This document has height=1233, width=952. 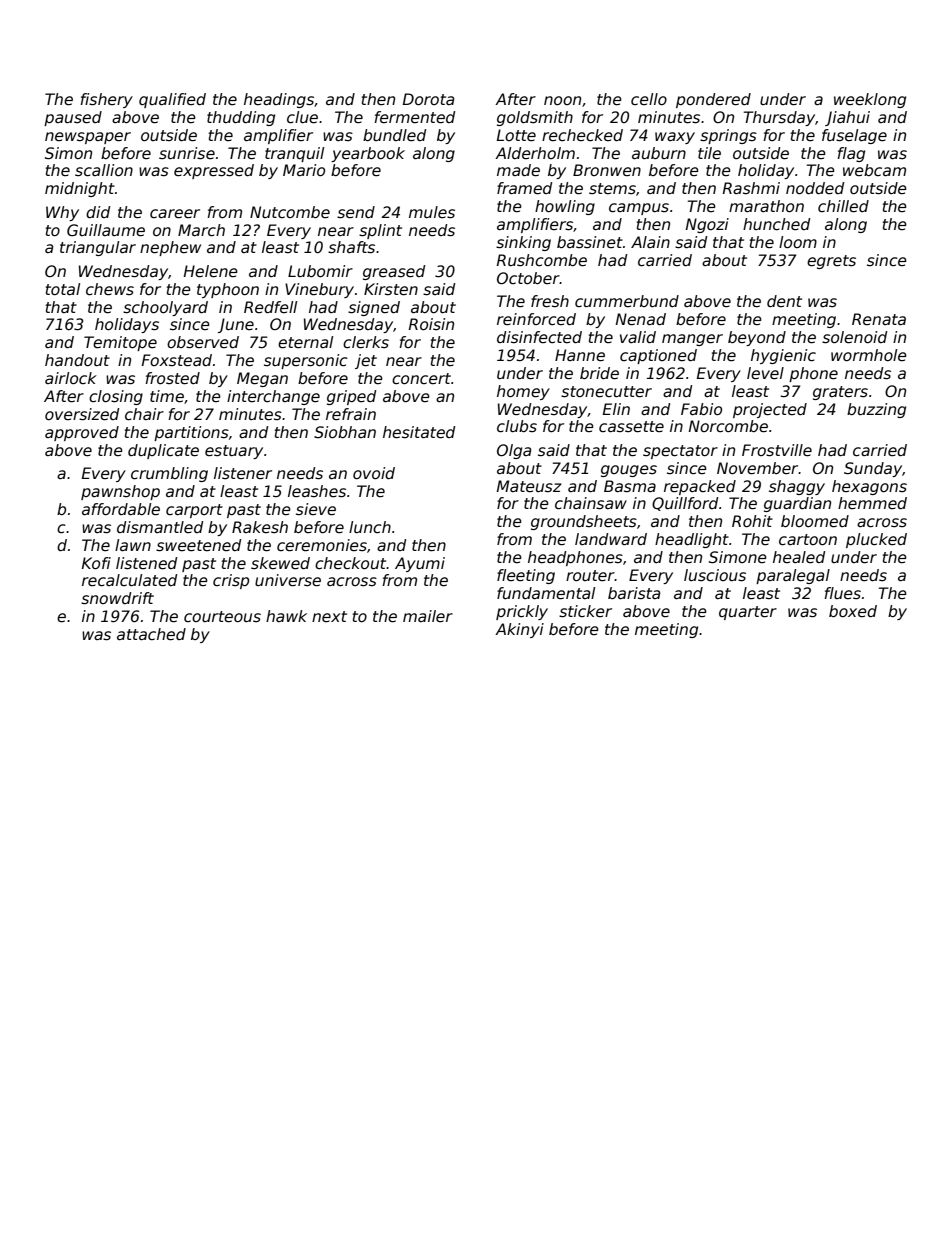 What do you see at coordinates (71, 378) in the document?
I see `airlock` at bounding box center [71, 378].
